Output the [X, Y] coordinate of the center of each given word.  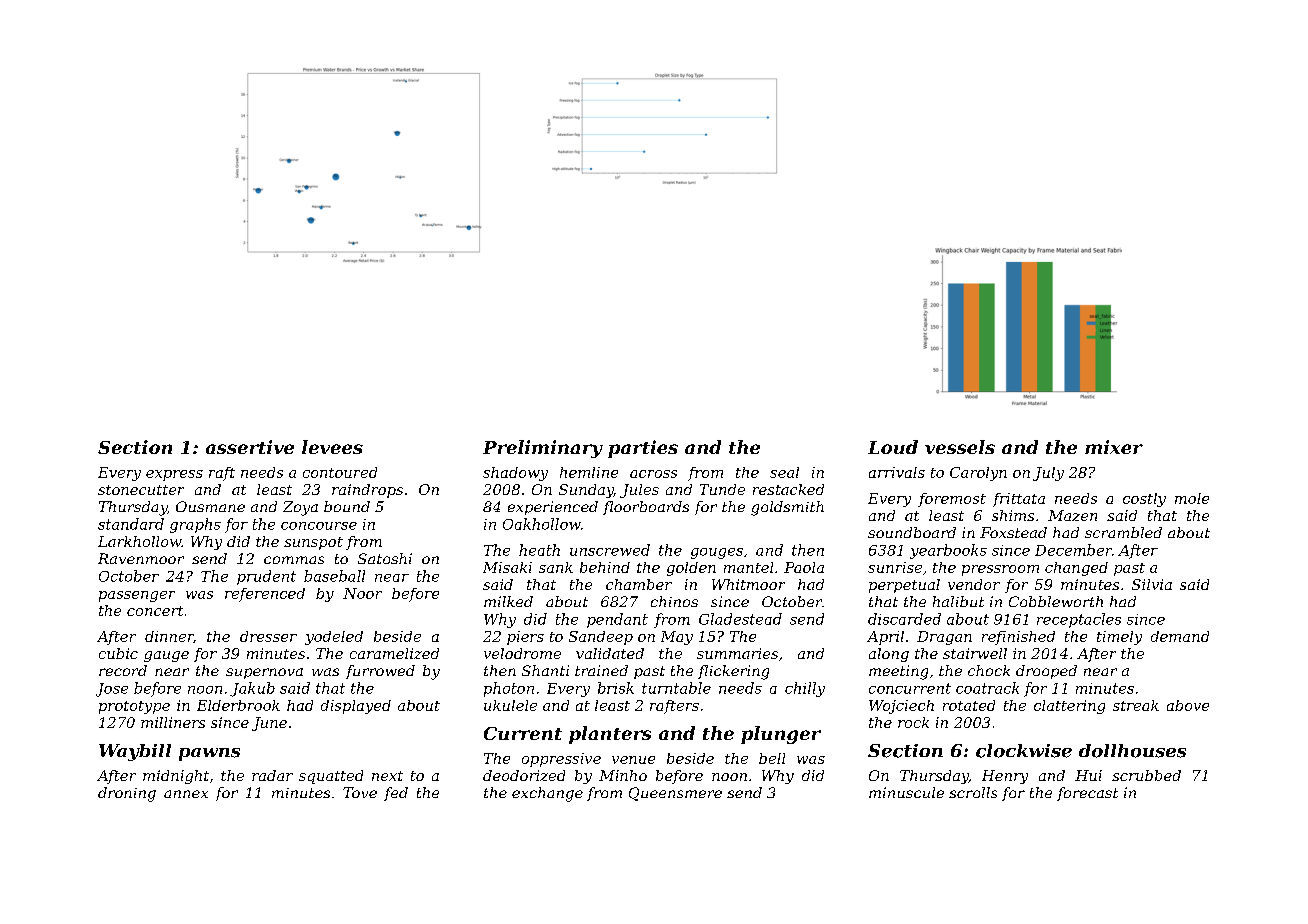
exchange [547, 794]
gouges [717, 553]
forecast [1087, 794]
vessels [960, 447]
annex [186, 794]
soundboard [912, 532]
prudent [266, 577]
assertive [250, 447]
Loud [893, 447]
